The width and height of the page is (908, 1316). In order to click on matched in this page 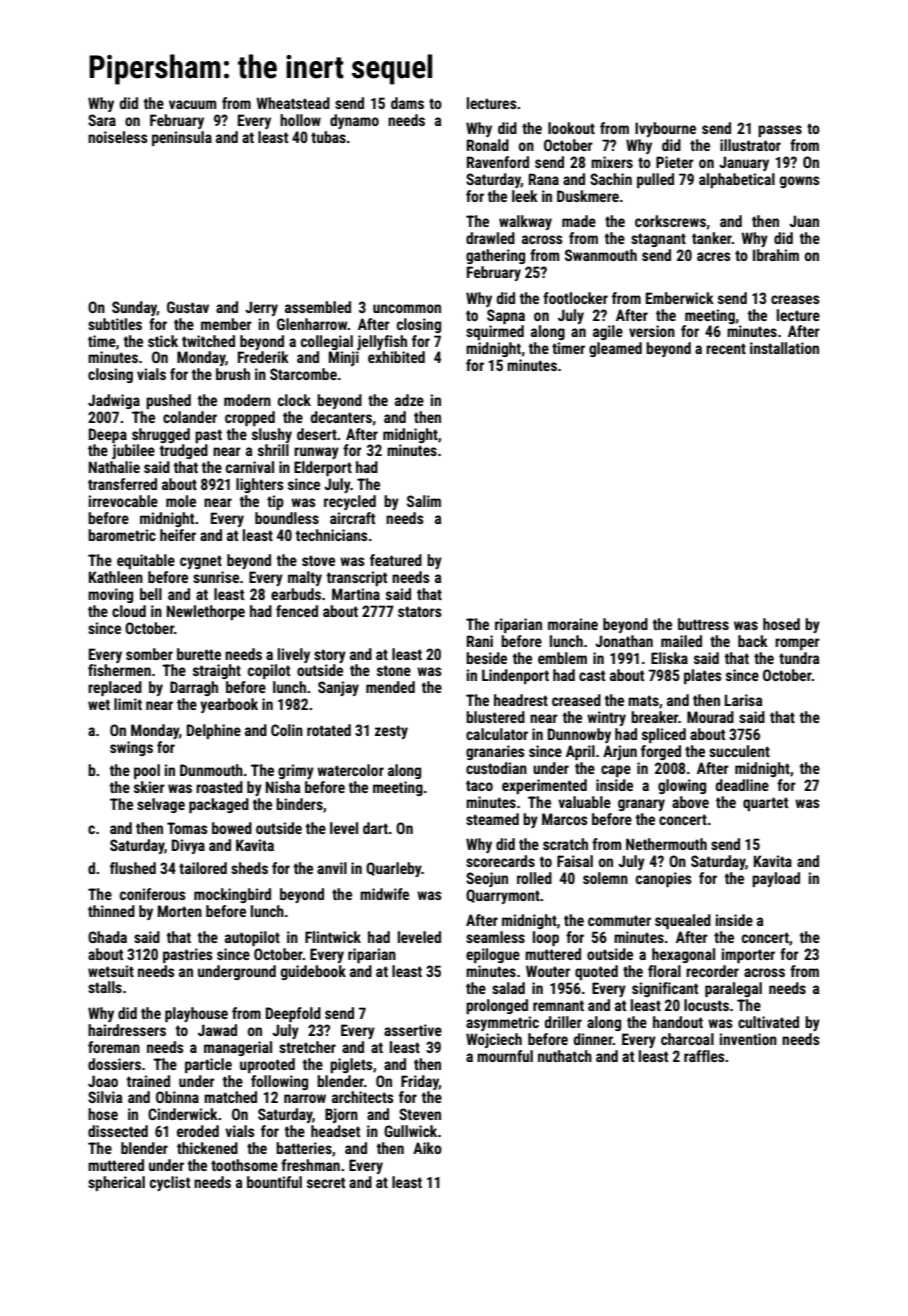, I will do `click(230, 1097)`.
